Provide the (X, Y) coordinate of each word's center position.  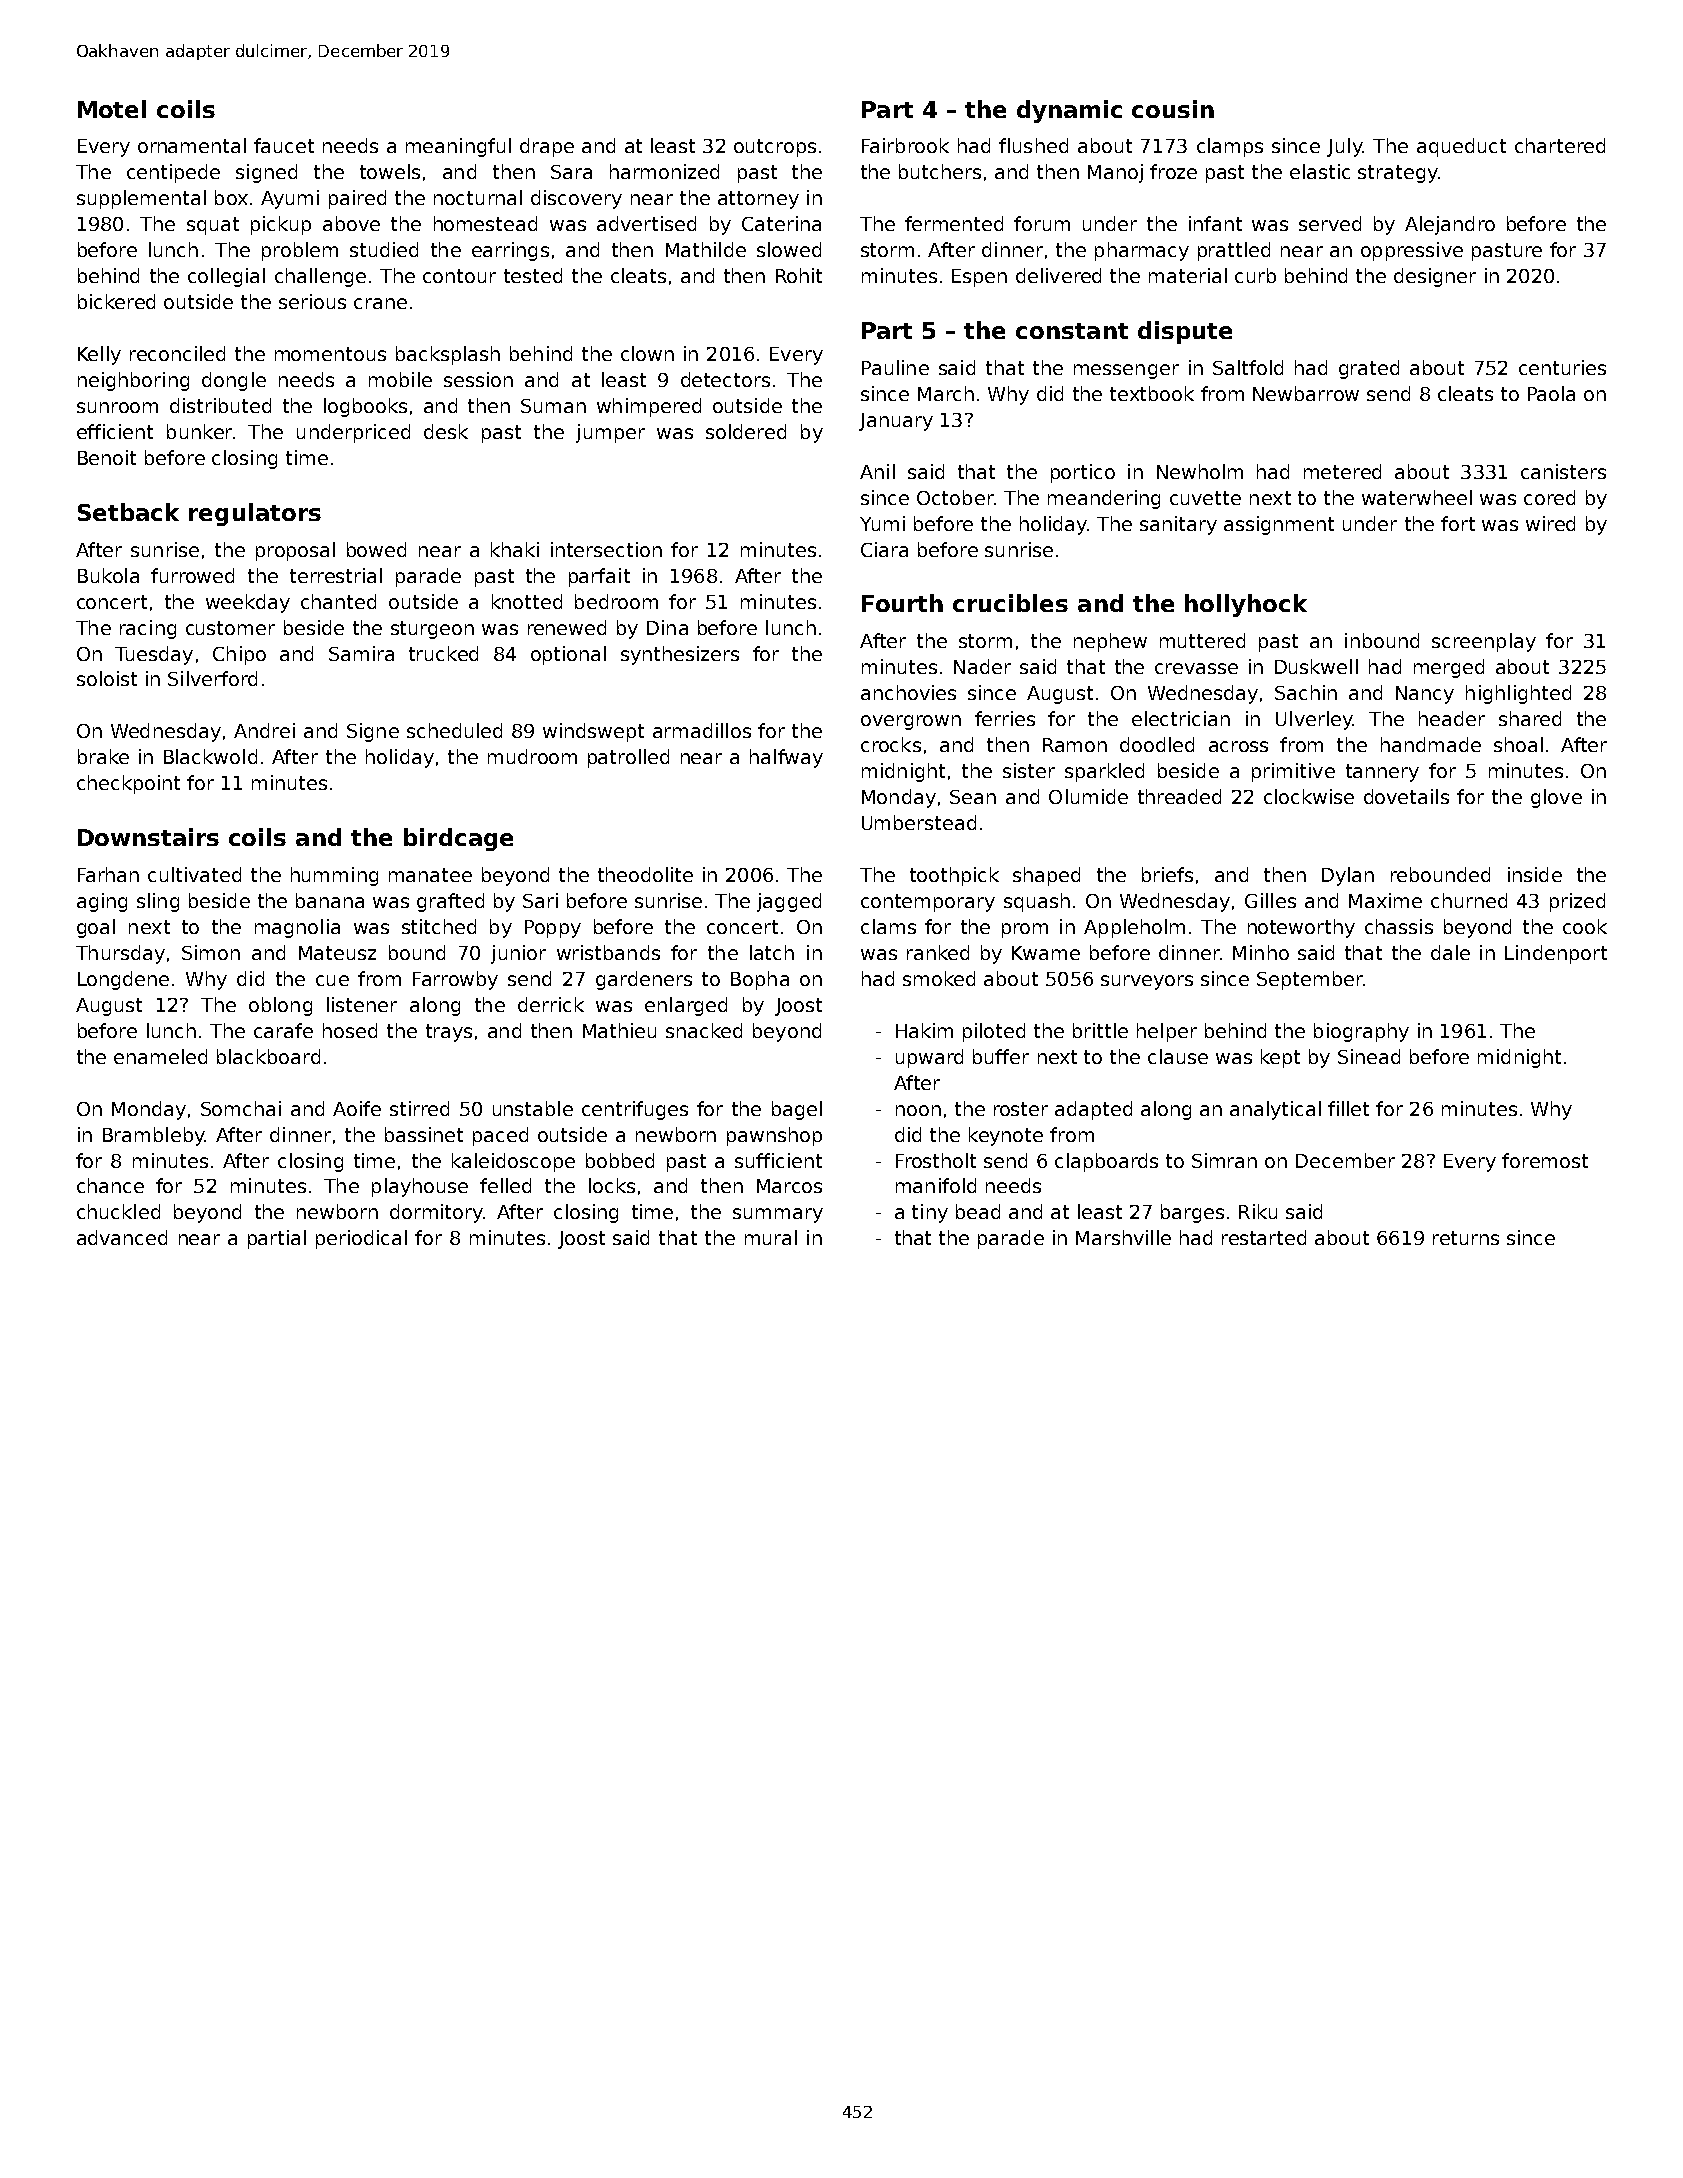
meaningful (458, 147)
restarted (1264, 1237)
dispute (1185, 332)
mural (771, 1237)
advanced (122, 1237)
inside (1535, 874)
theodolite (645, 874)
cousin (1173, 109)
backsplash (448, 355)
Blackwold (210, 756)
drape (547, 147)
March (946, 393)
